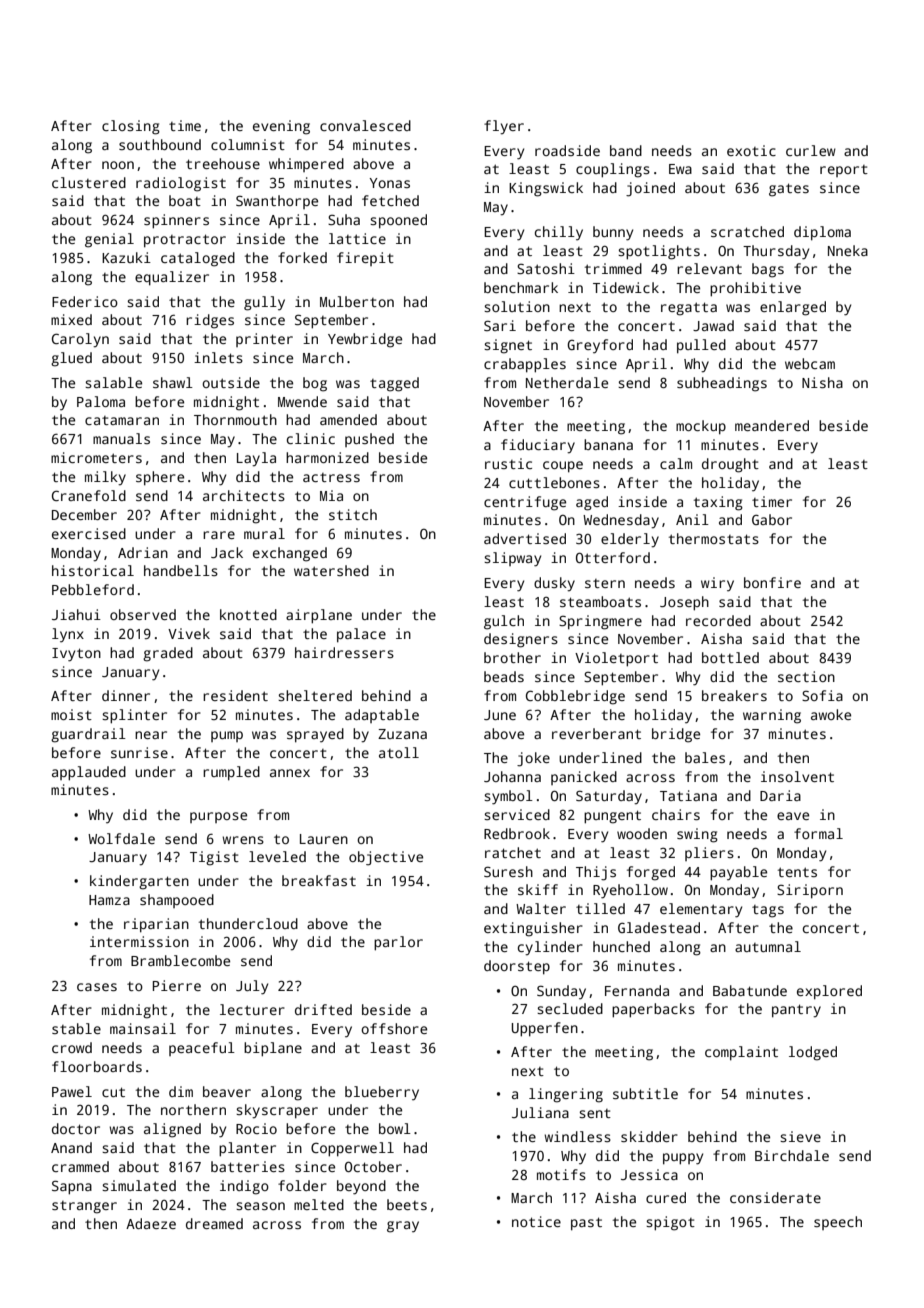 This page has width=924, height=1308. Describe the element at coordinates (76, 655) in the page. I see `Ivyton` at that location.
